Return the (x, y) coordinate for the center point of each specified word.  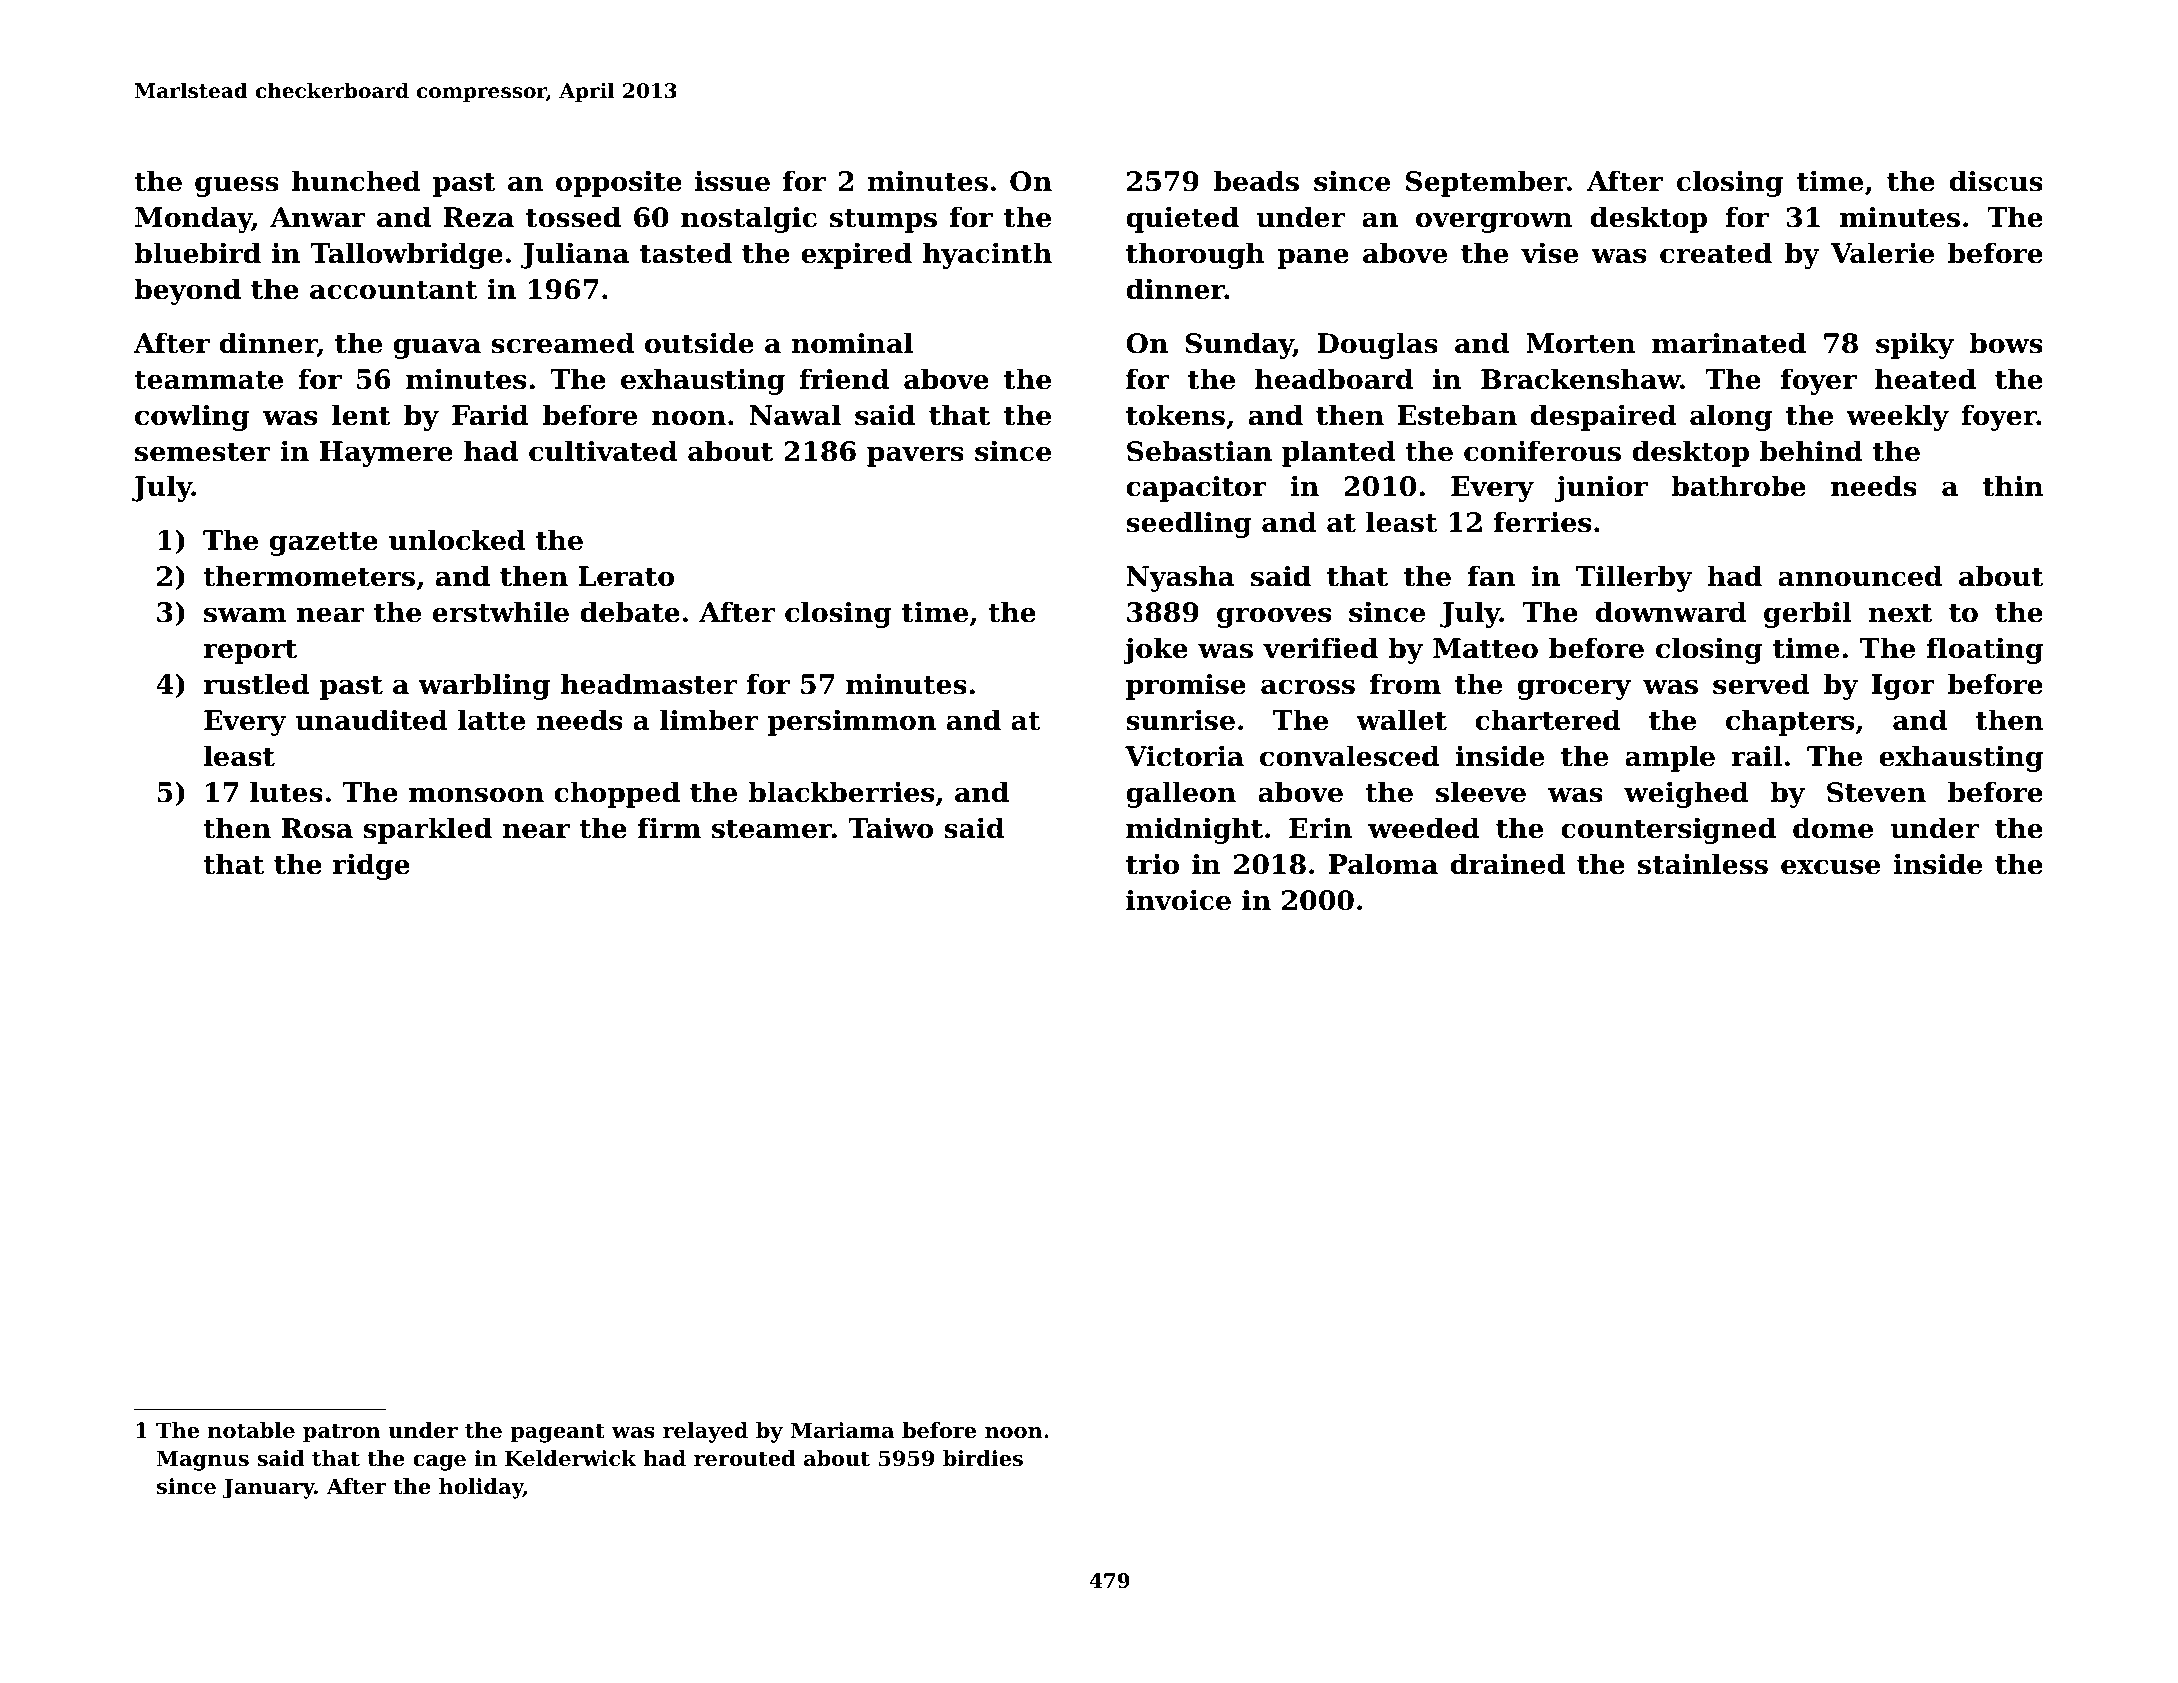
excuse (1830, 867)
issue (732, 181)
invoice (1178, 900)
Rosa (317, 828)
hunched (356, 181)
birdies (983, 1458)
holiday (481, 1488)
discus (1996, 181)
